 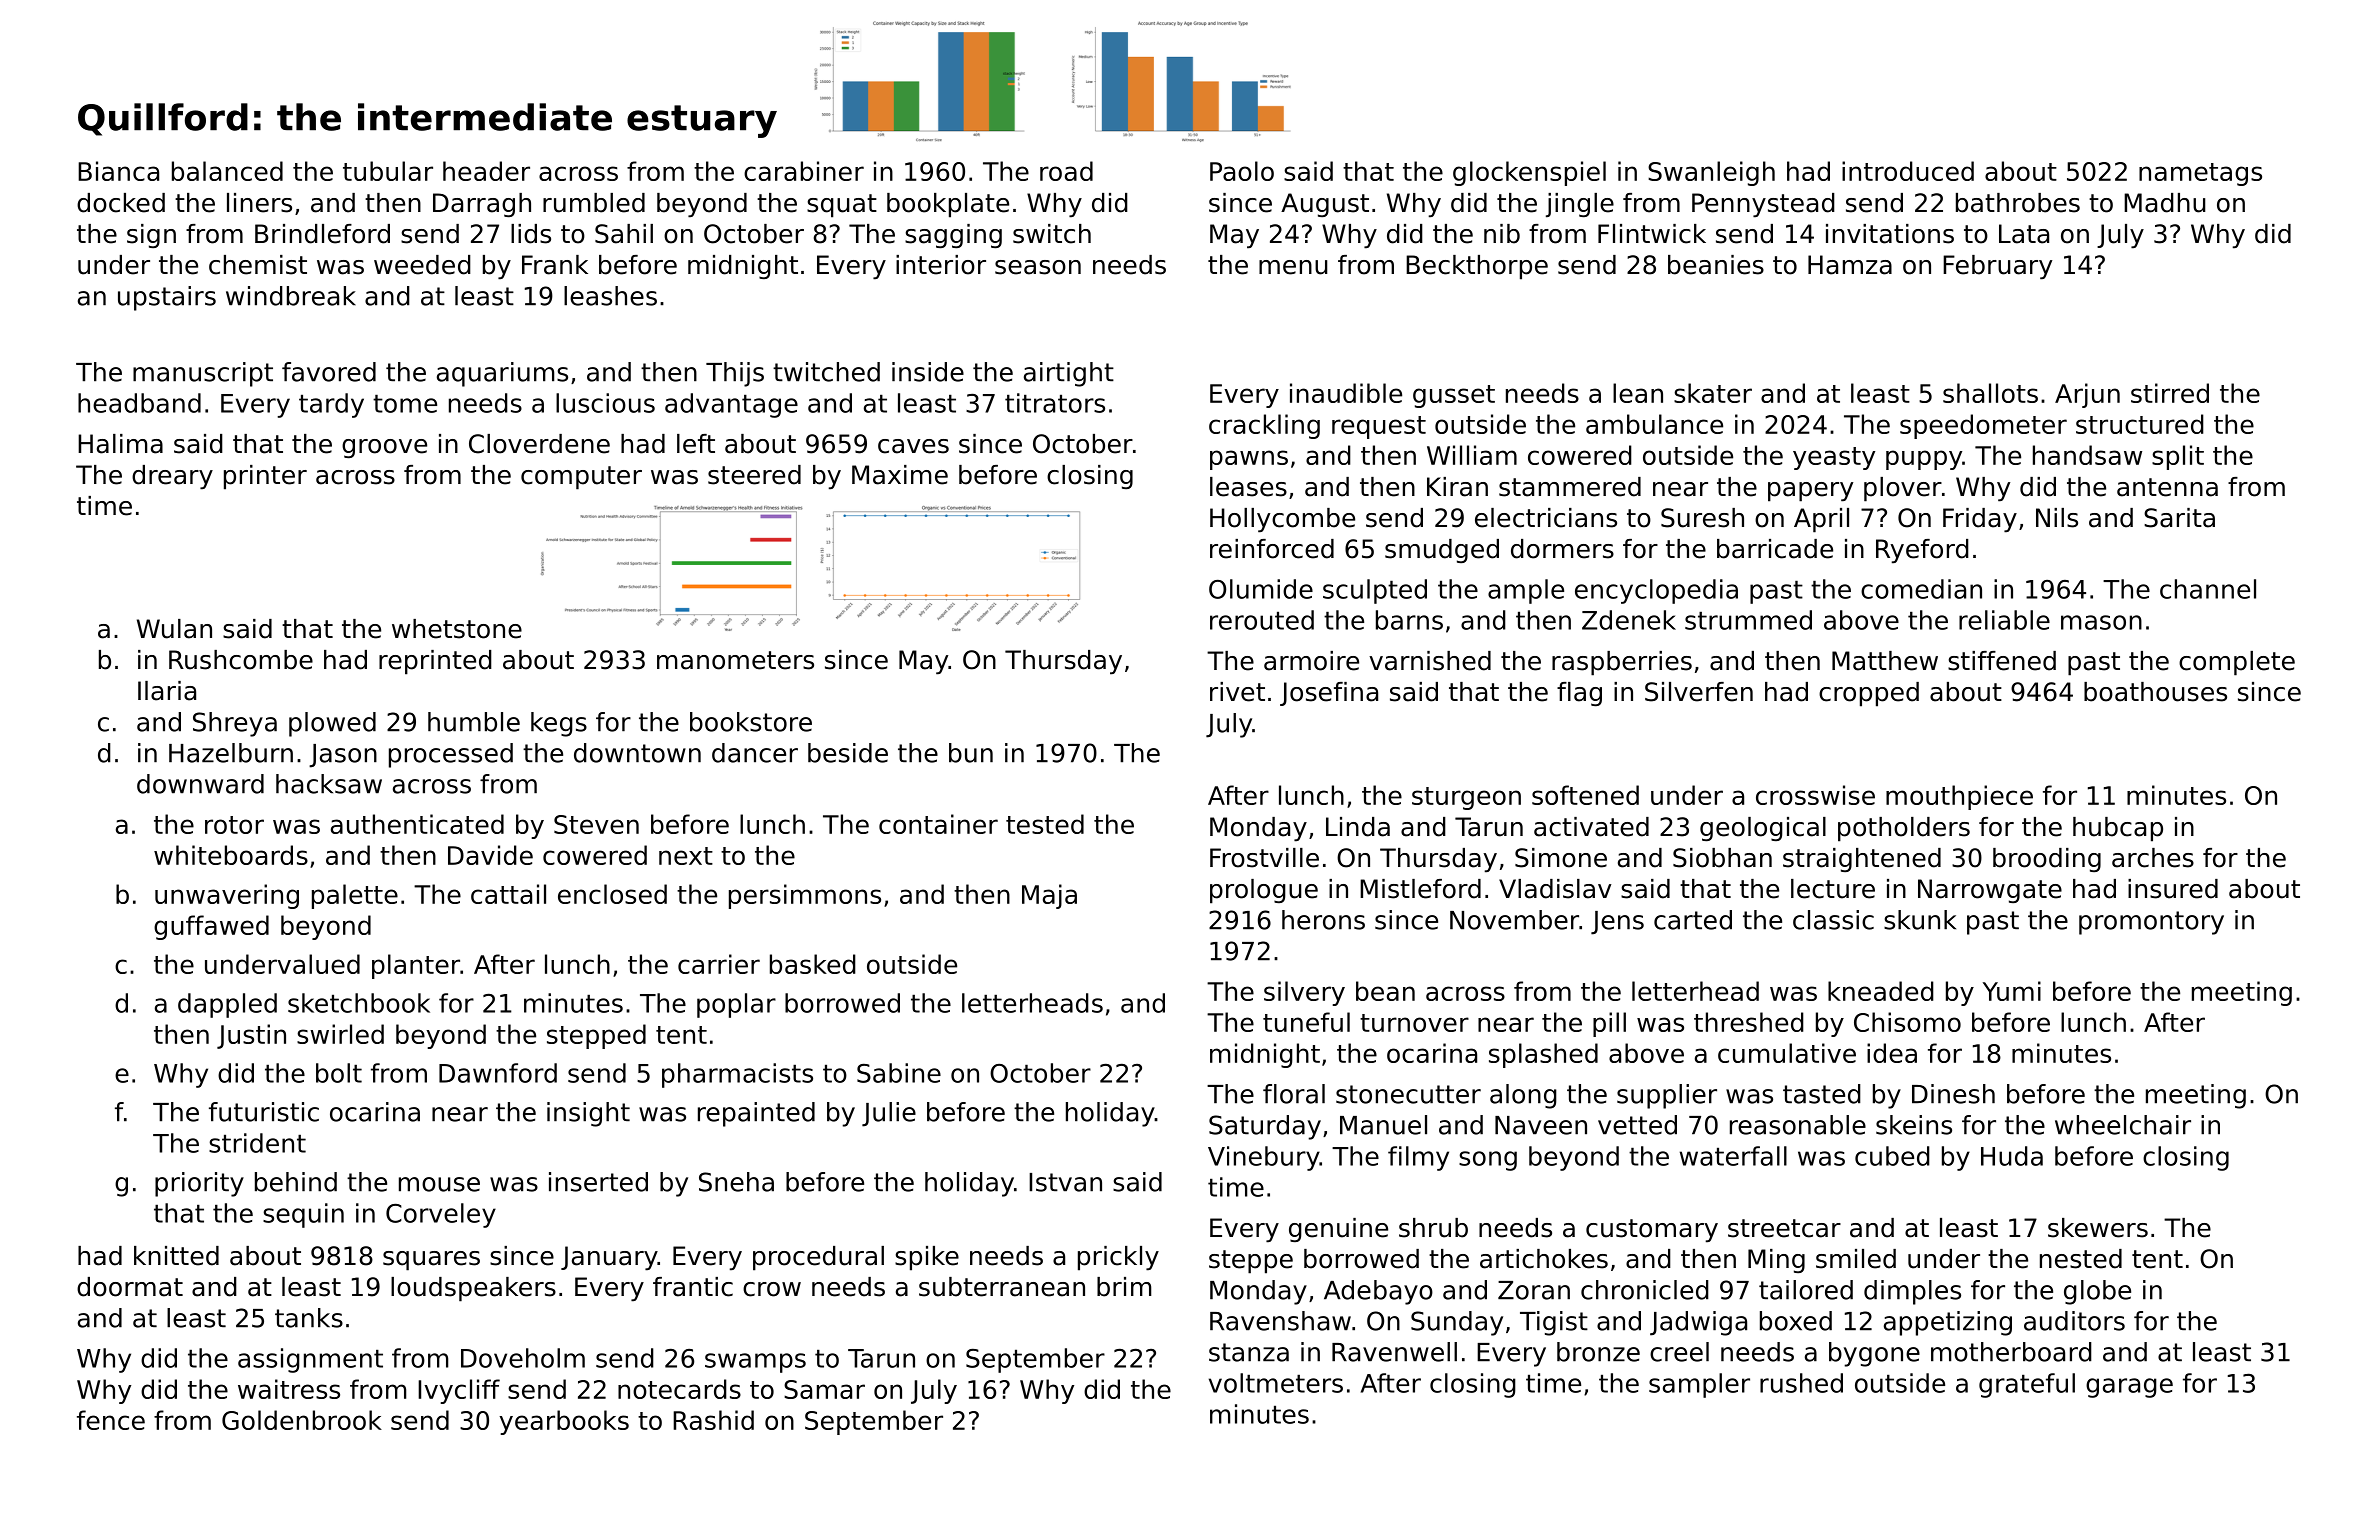 What do you see at coordinates (1338, 1230) in the screenshot?
I see `genuine` at bounding box center [1338, 1230].
